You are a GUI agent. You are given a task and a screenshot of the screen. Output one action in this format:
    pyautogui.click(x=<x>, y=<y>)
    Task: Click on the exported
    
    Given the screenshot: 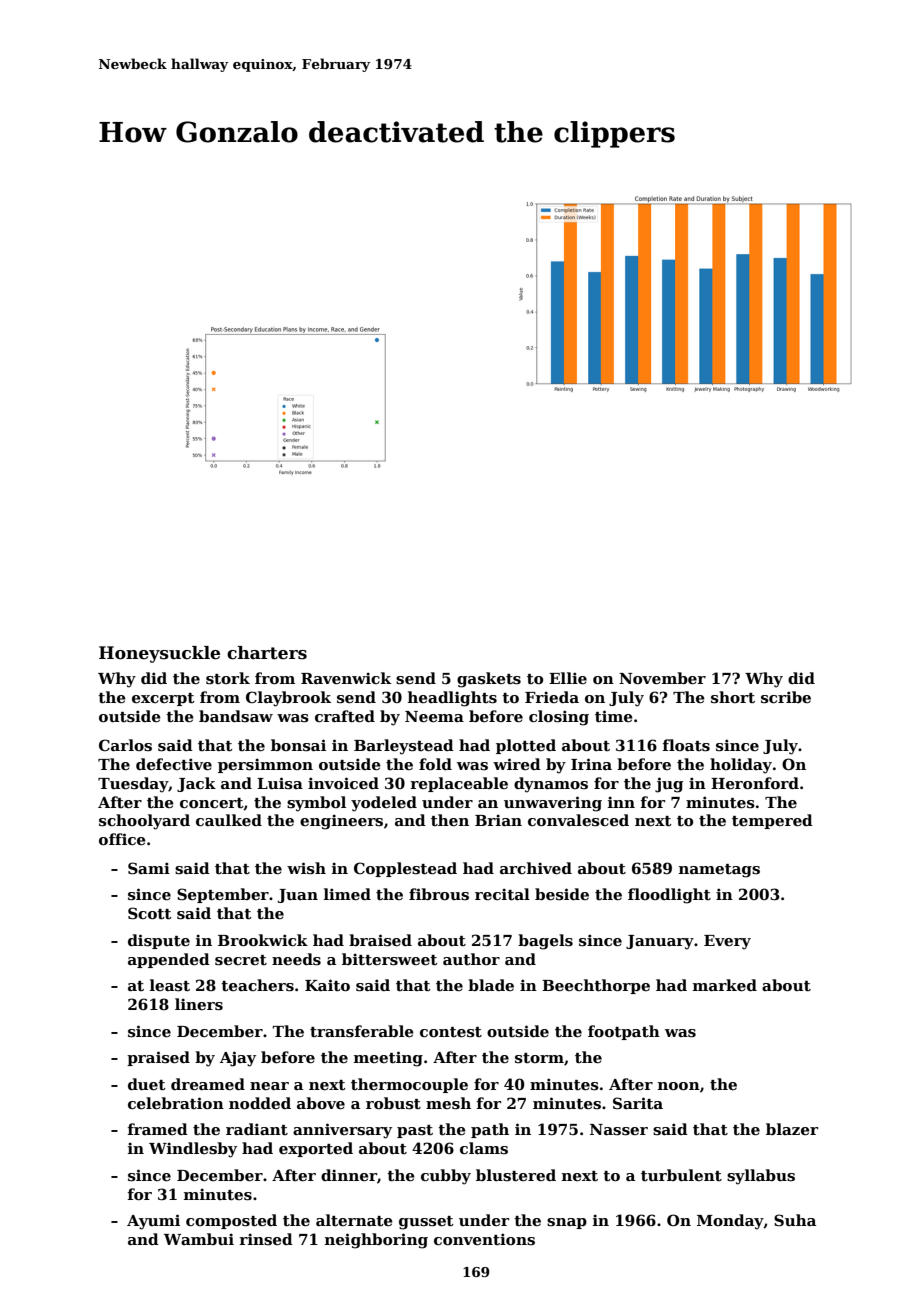 What is the action you would take?
    pyautogui.click(x=316, y=1149)
